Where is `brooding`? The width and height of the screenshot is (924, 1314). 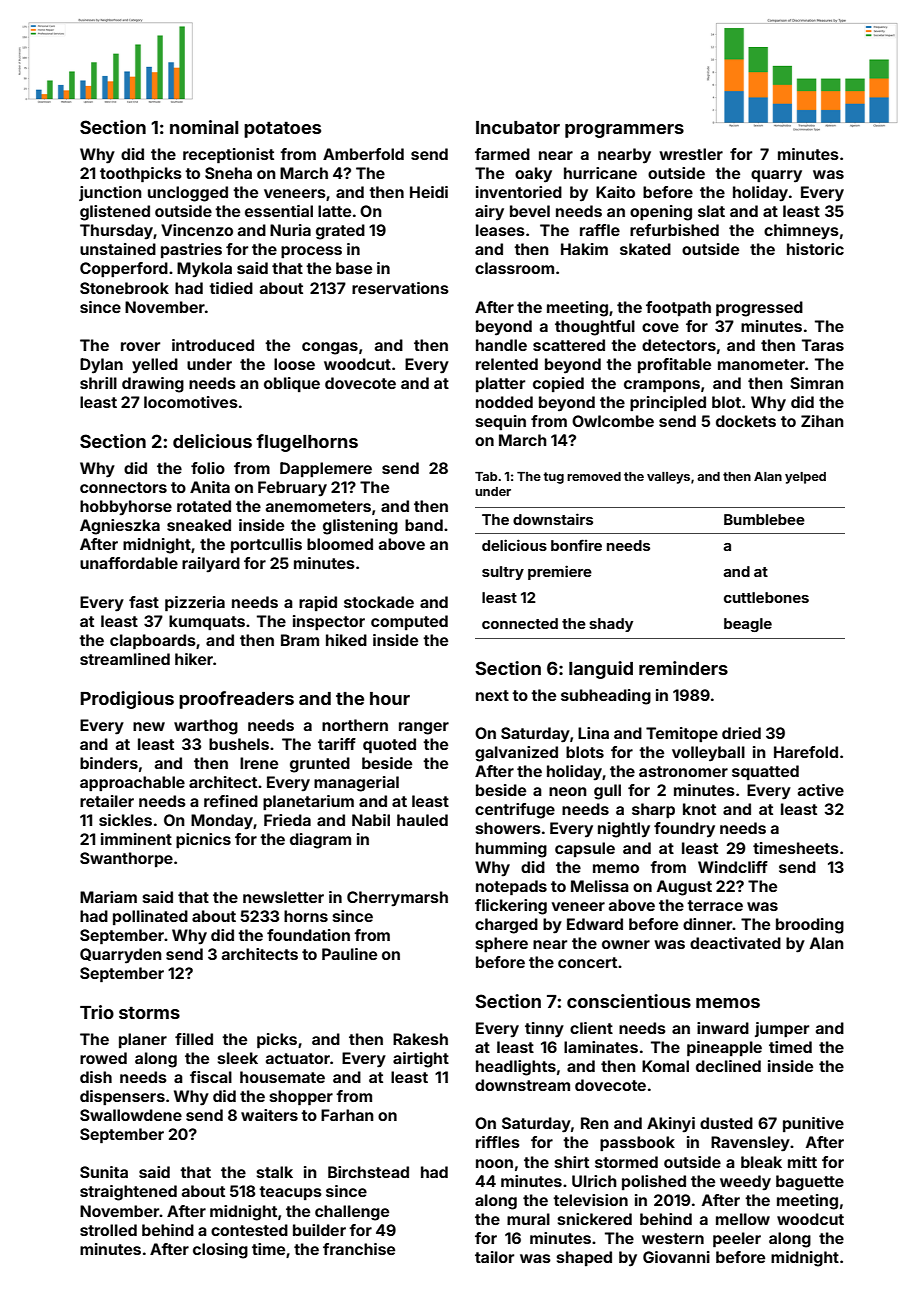
brooding is located at coordinates (810, 926).
